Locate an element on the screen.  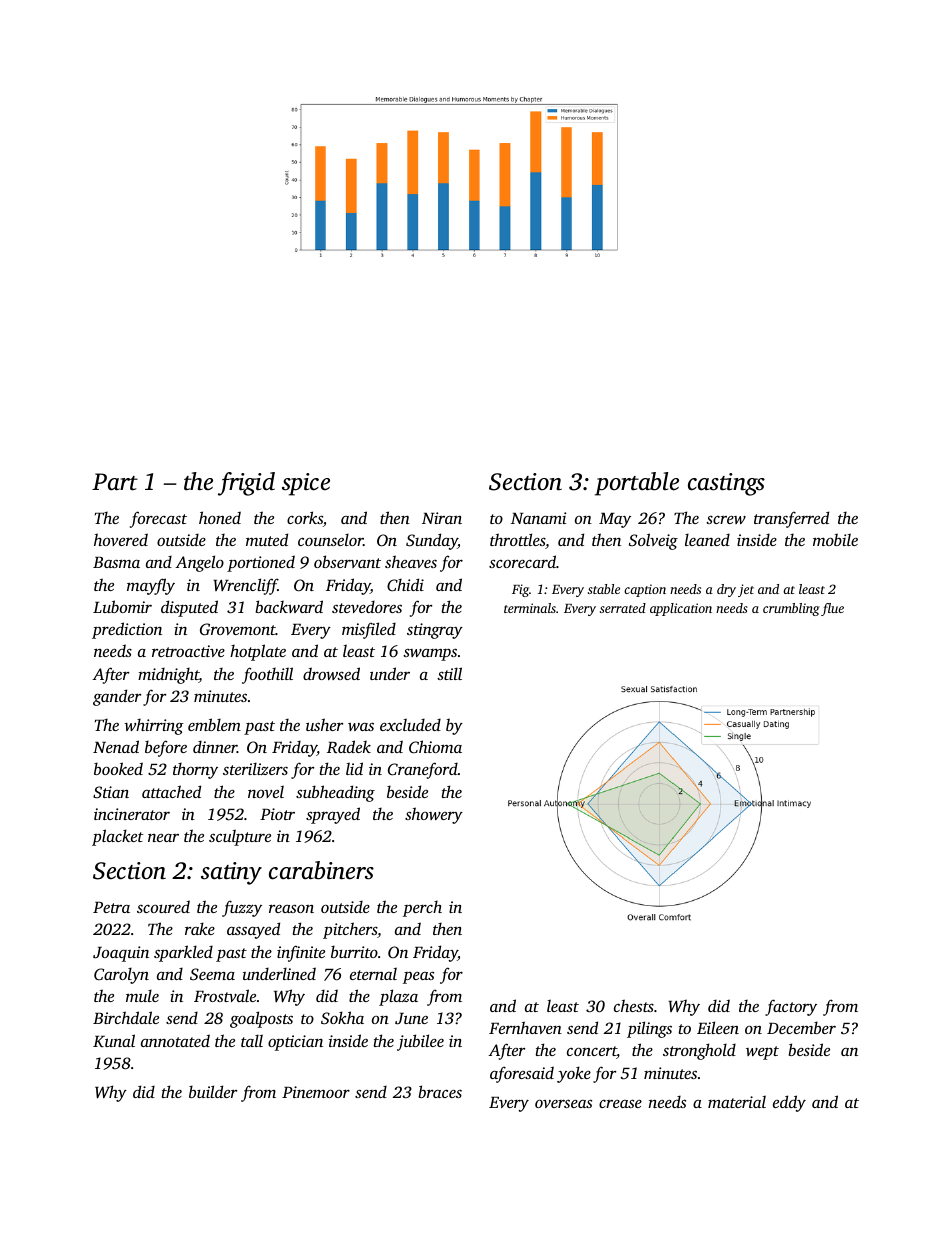
builder is located at coordinates (213, 1091).
